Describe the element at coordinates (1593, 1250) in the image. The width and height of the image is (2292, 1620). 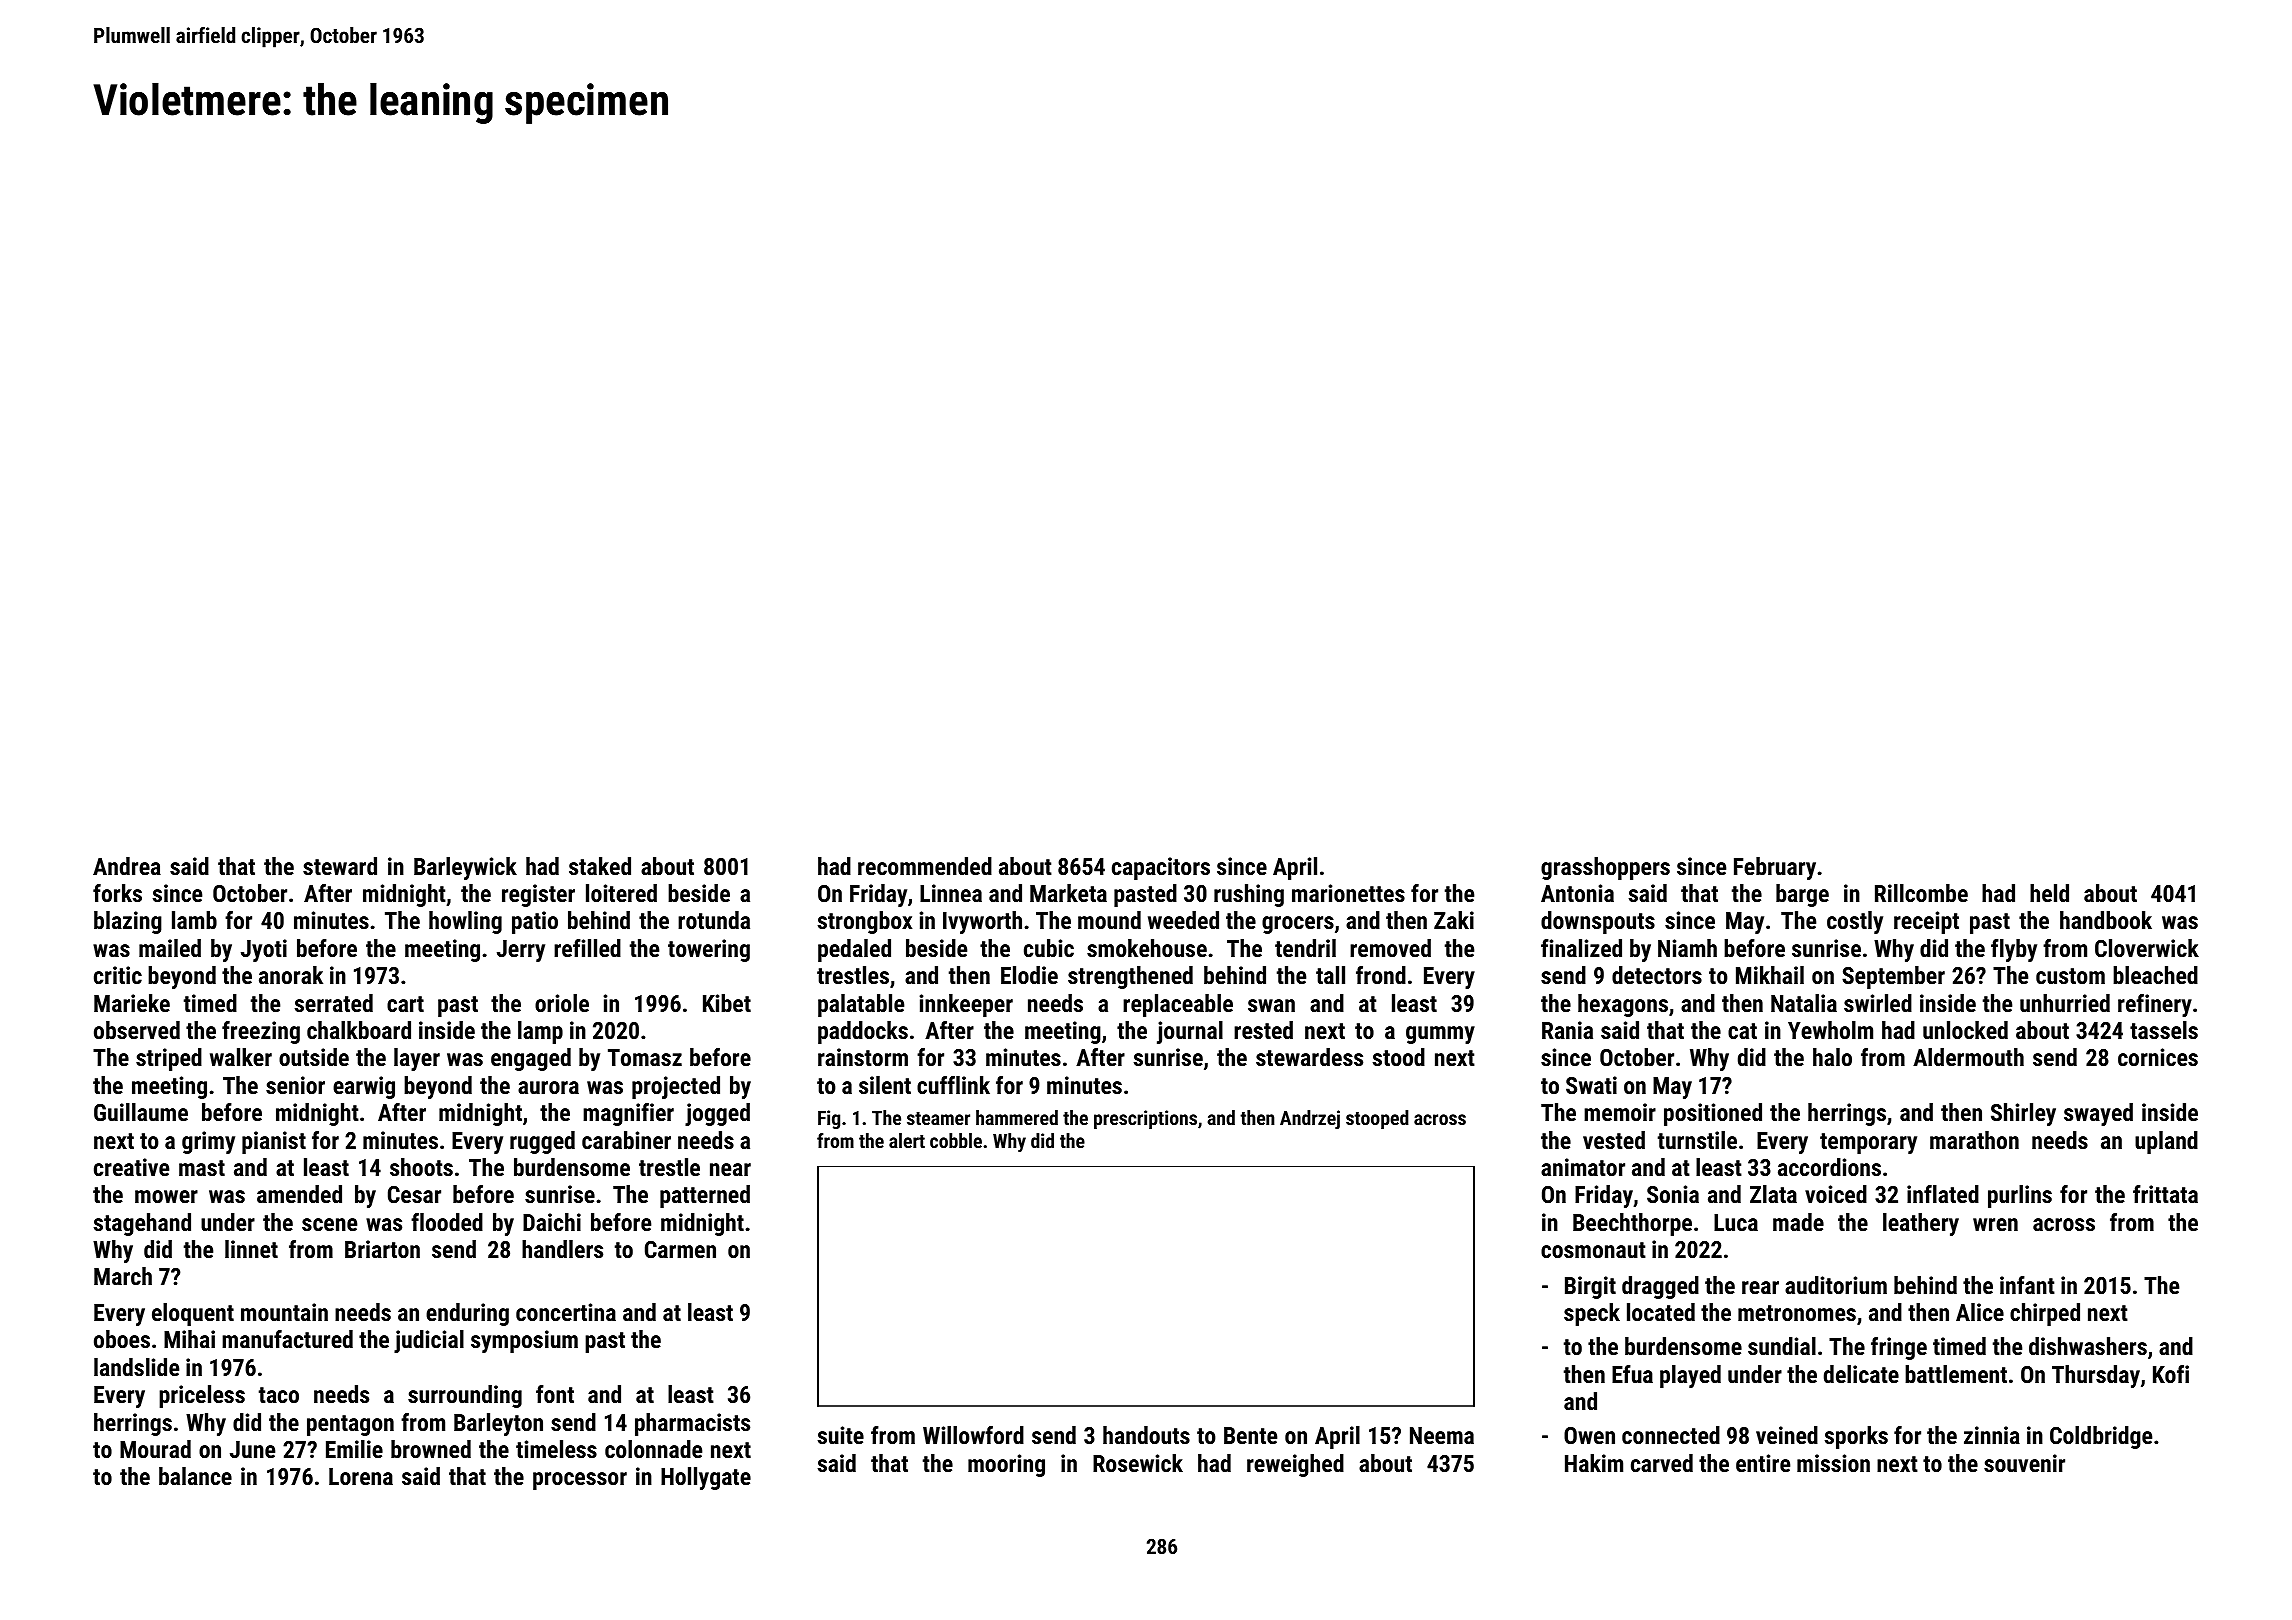
I see `cosmonaut` at that location.
